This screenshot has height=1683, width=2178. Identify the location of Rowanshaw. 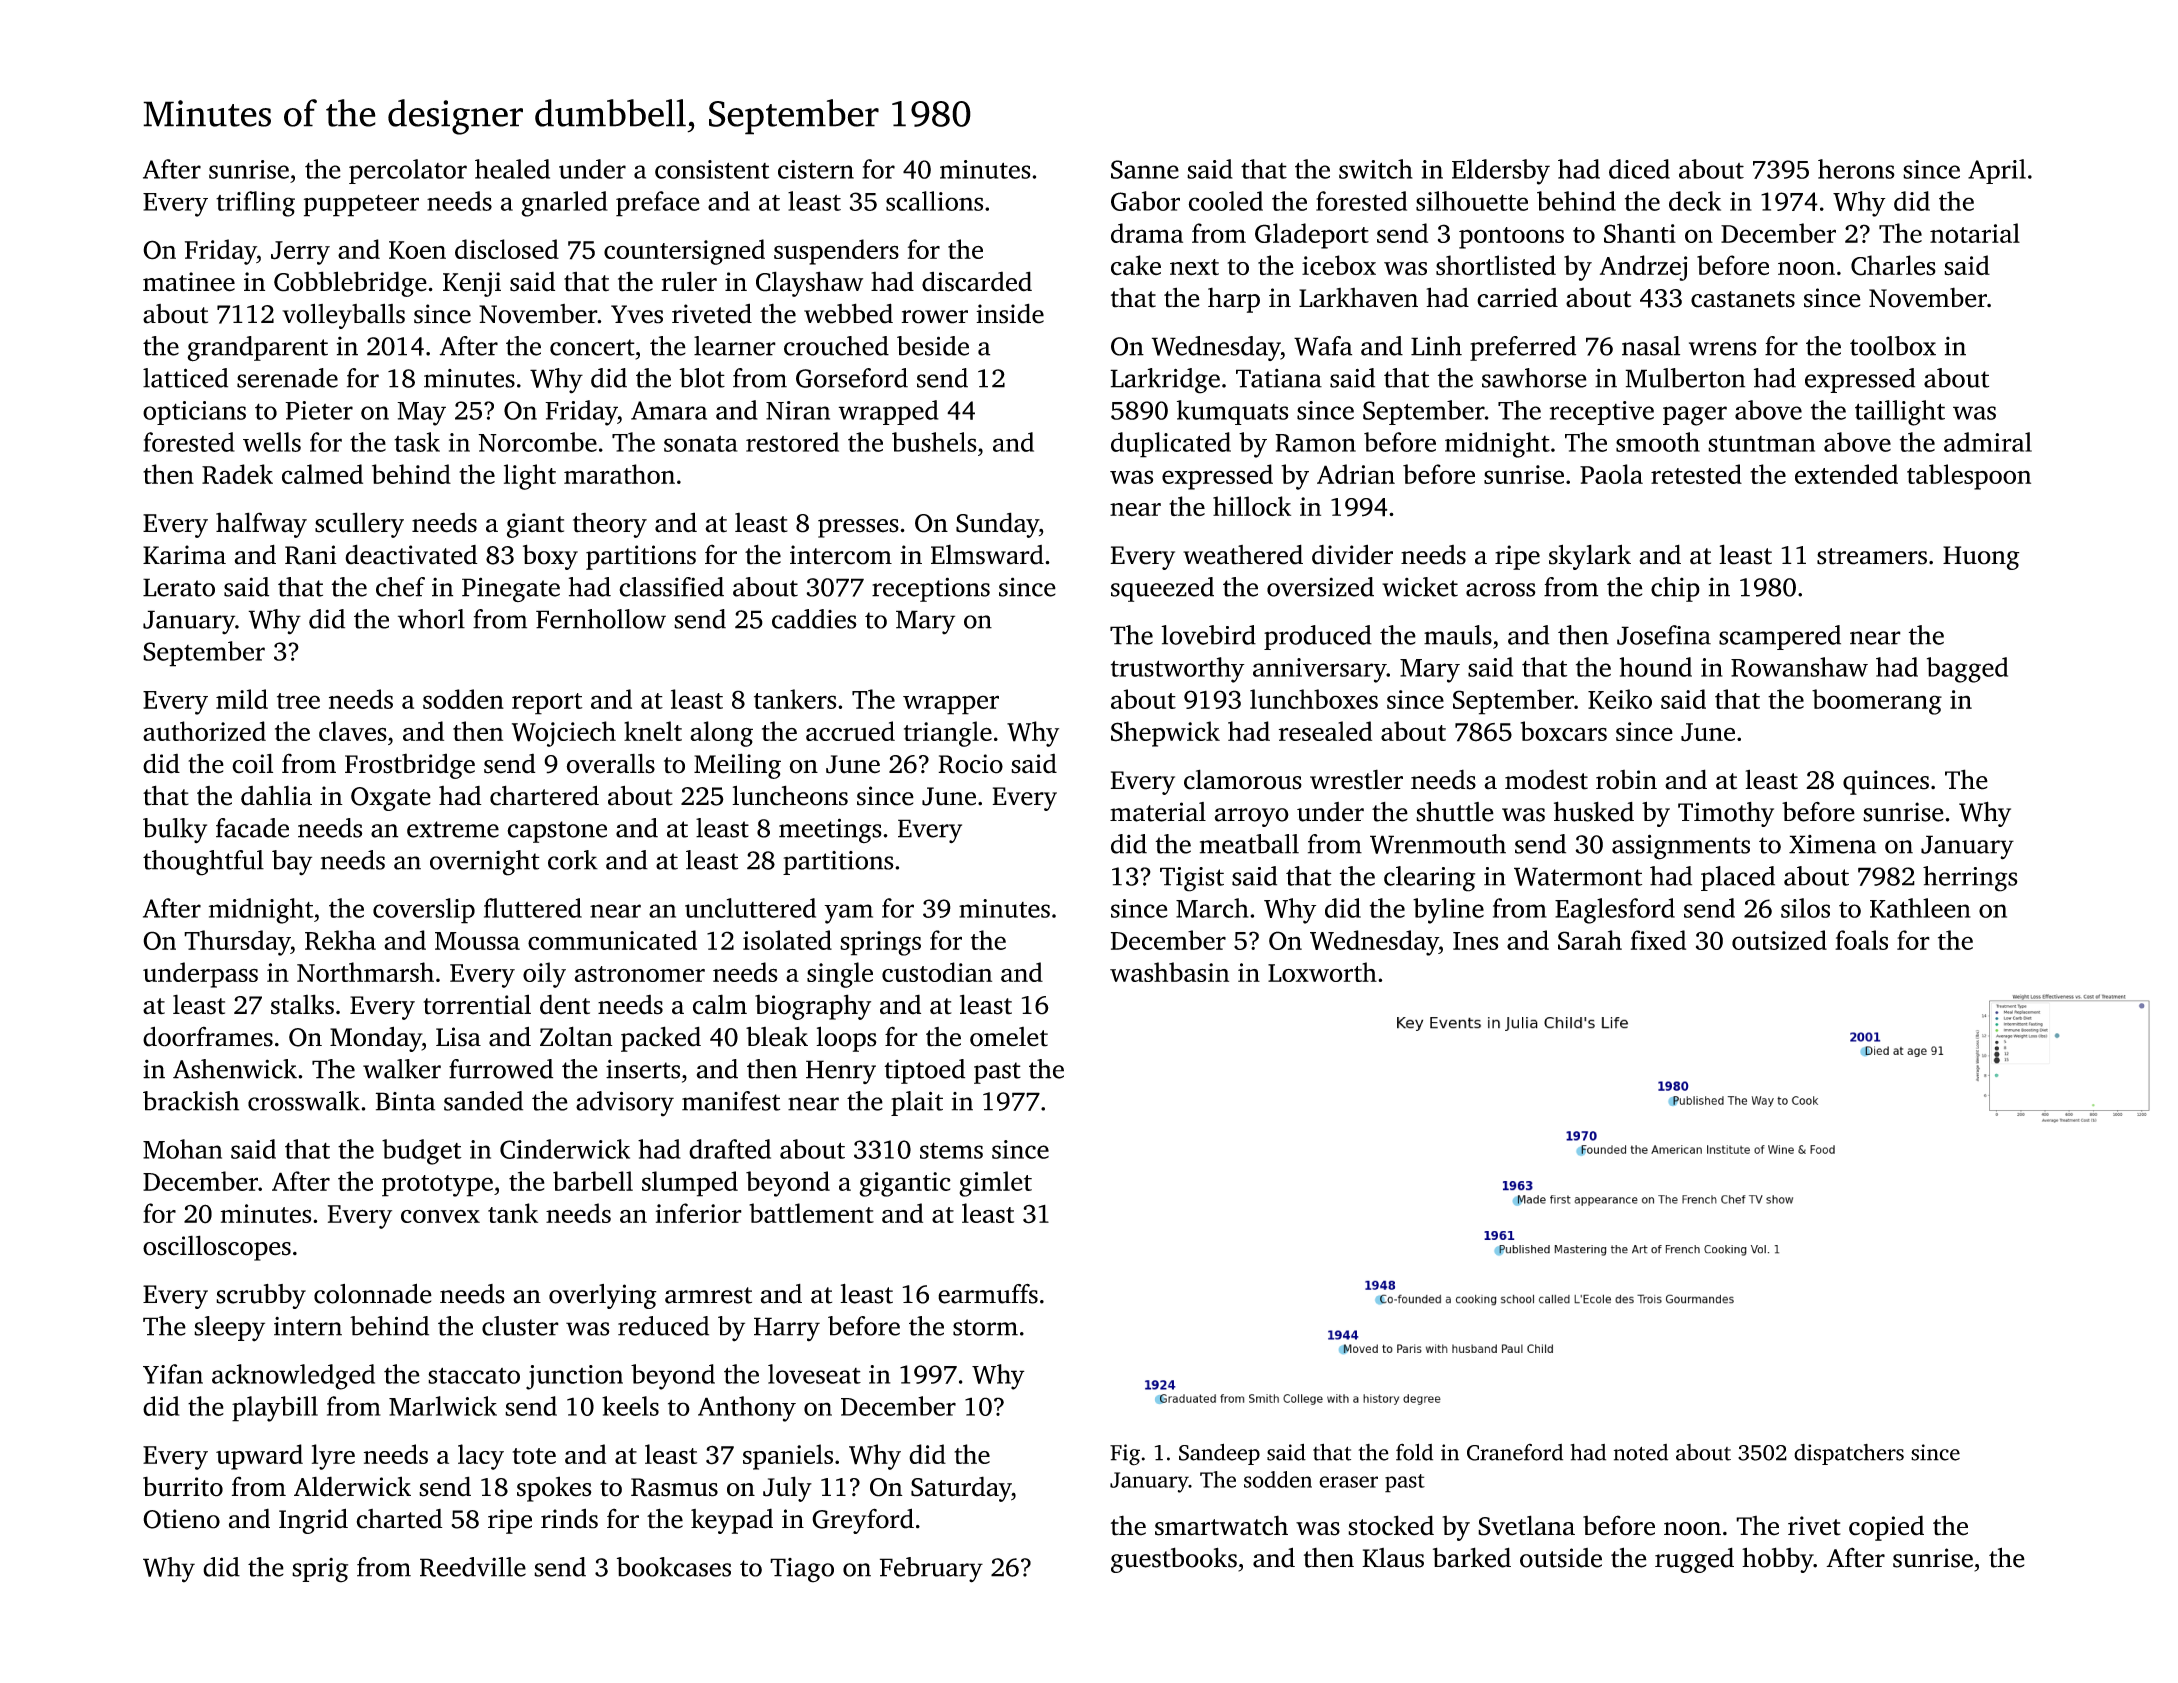
(1799, 667).
